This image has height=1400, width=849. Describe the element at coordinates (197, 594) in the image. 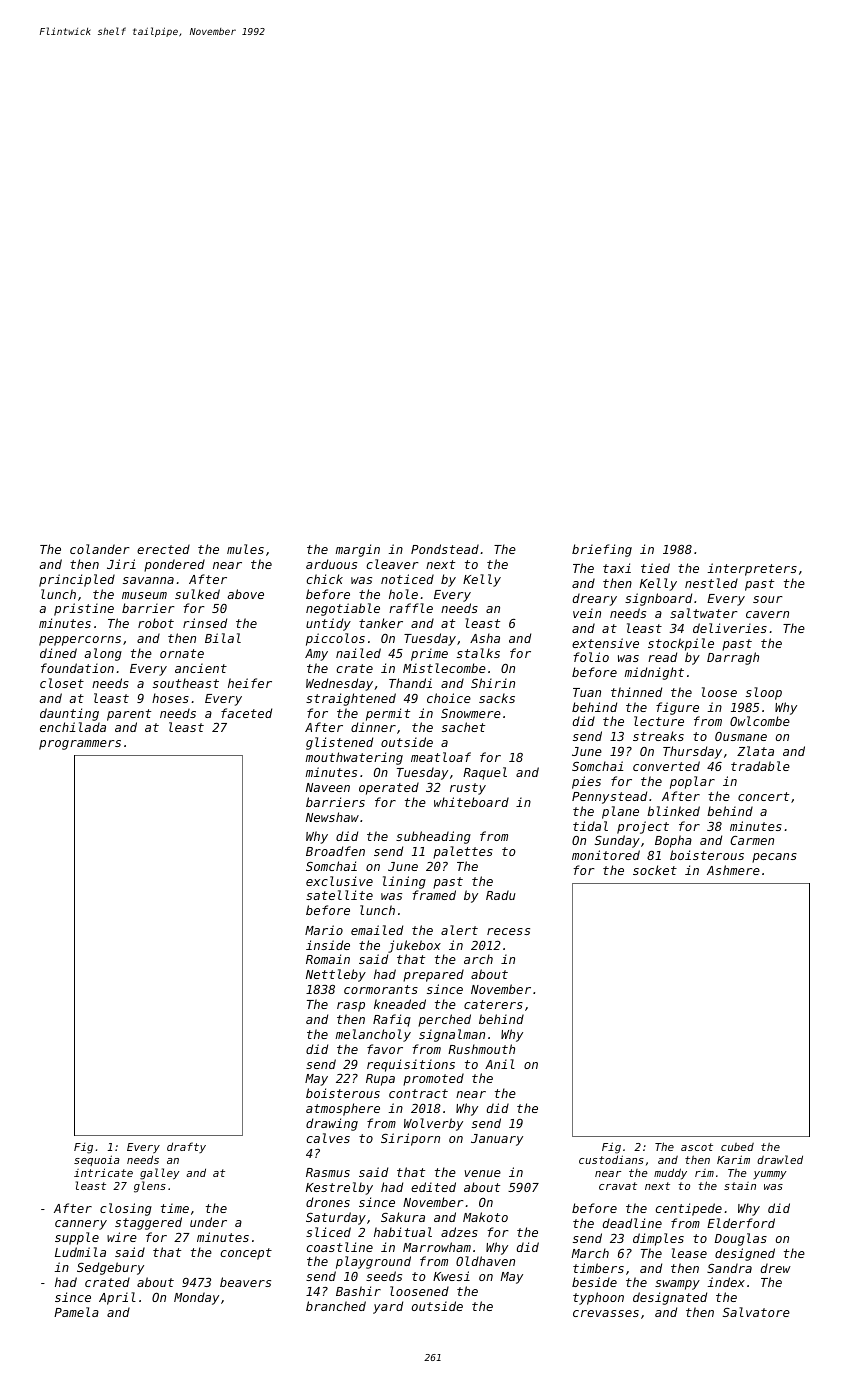

I see `sulked` at that location.
